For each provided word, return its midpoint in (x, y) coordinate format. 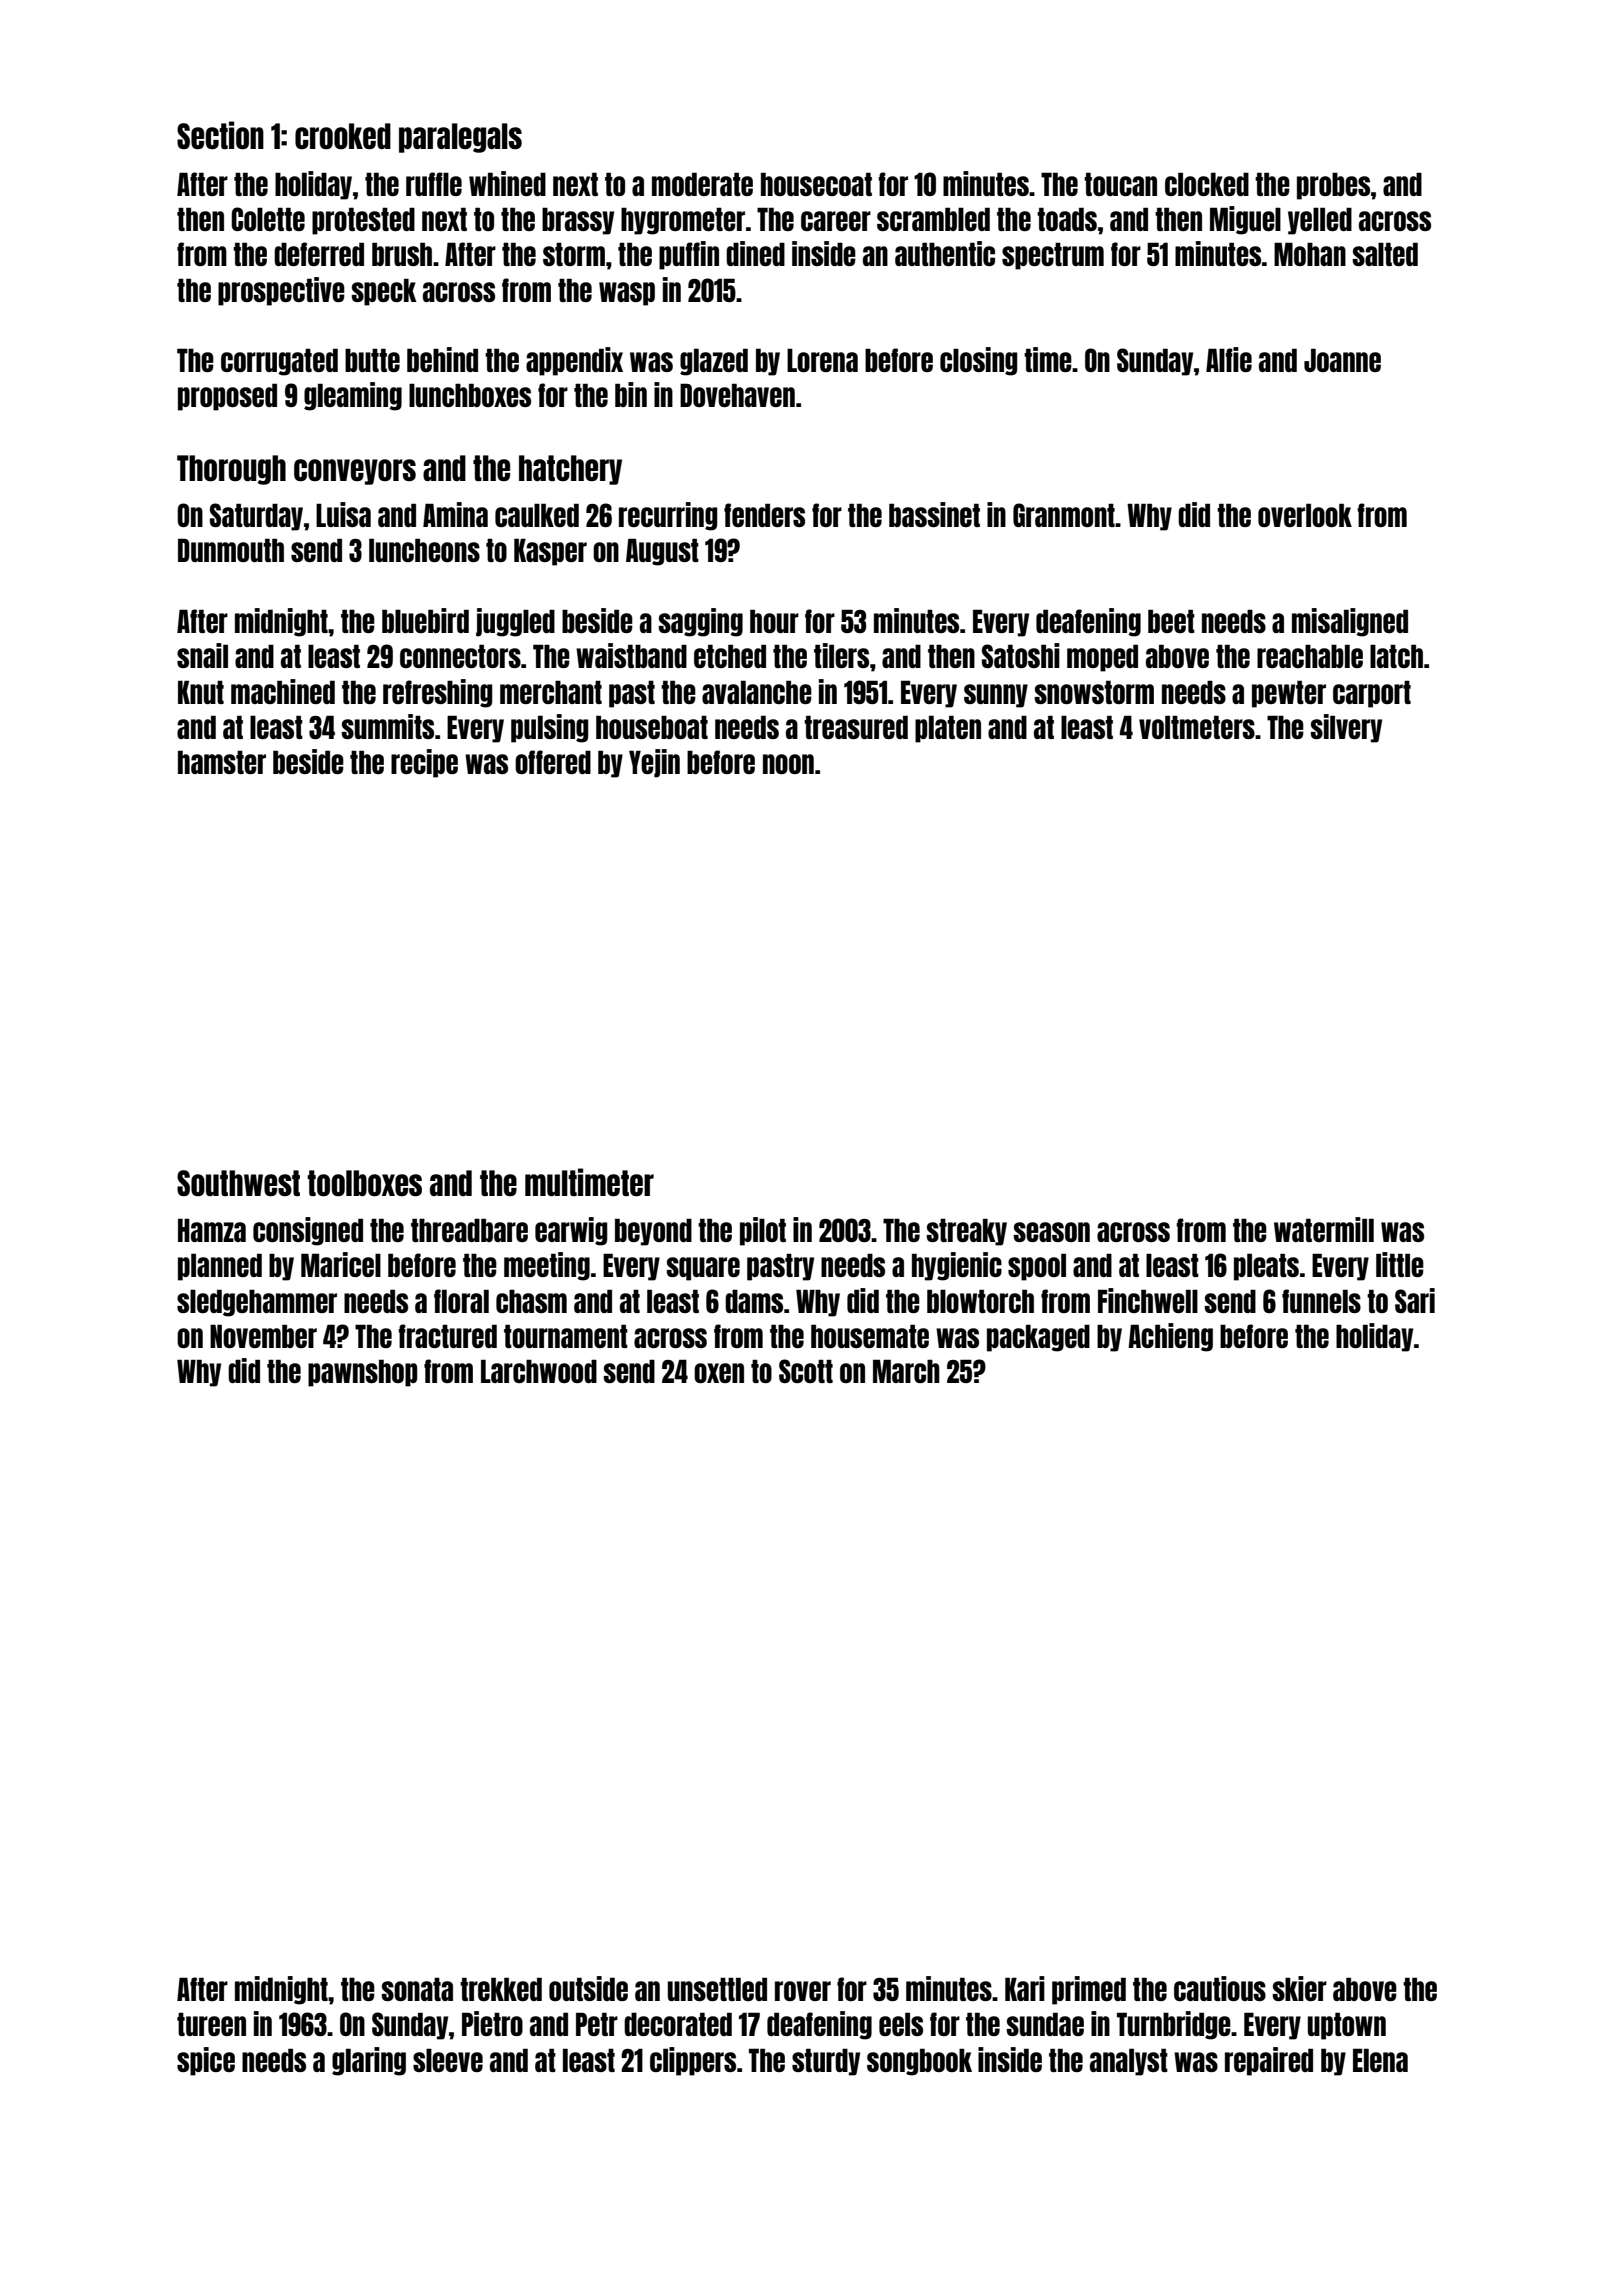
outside (588, 1988)
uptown (1347, 2026)
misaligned (1350, 622)
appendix (574, 361)
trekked (501, 1989)
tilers (841, 655)
